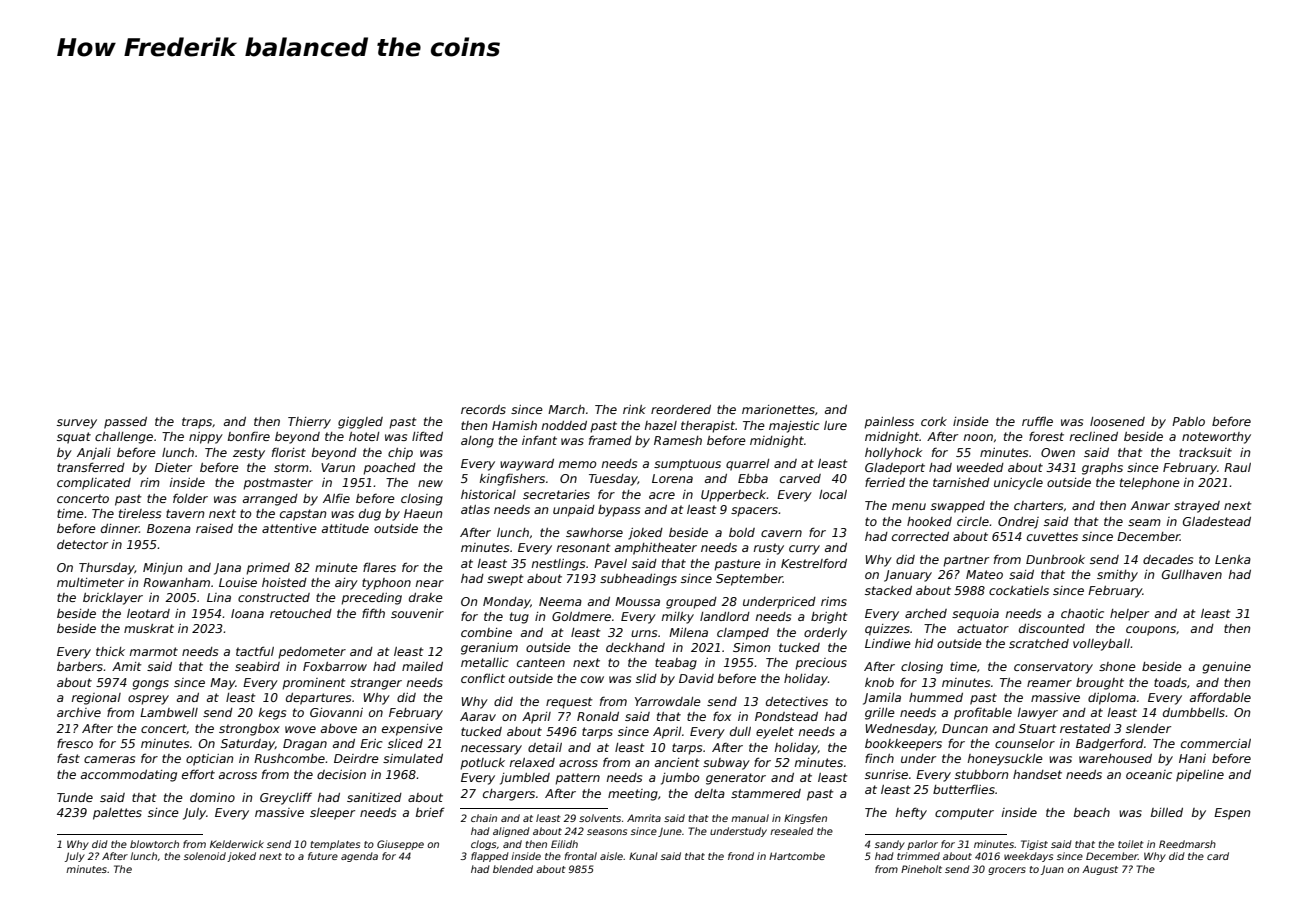 This screenshot has width=1308, height=924. I want to click on constructed, so click(274, 597).
